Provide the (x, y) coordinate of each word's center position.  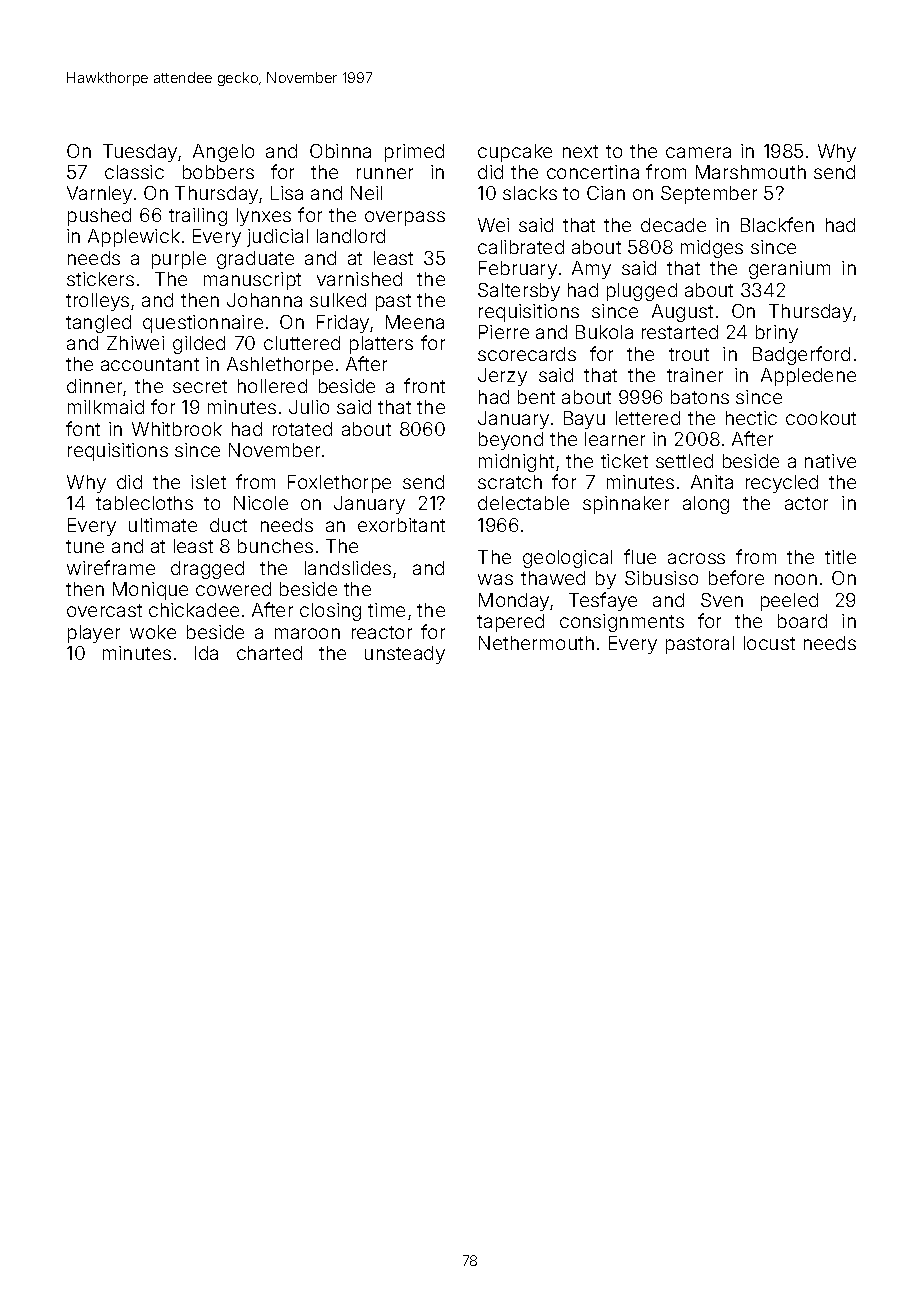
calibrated (521, 247)
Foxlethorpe (339, 484)
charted (269, 653)
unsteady (405, 655)
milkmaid (106, 407)
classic (134, 172)
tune (85, 546)
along (706, 505)
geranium (789, 270)
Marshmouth (751, 172)
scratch (510, 482)
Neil (366, 193)
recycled (782, 484)
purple (179, 260)
